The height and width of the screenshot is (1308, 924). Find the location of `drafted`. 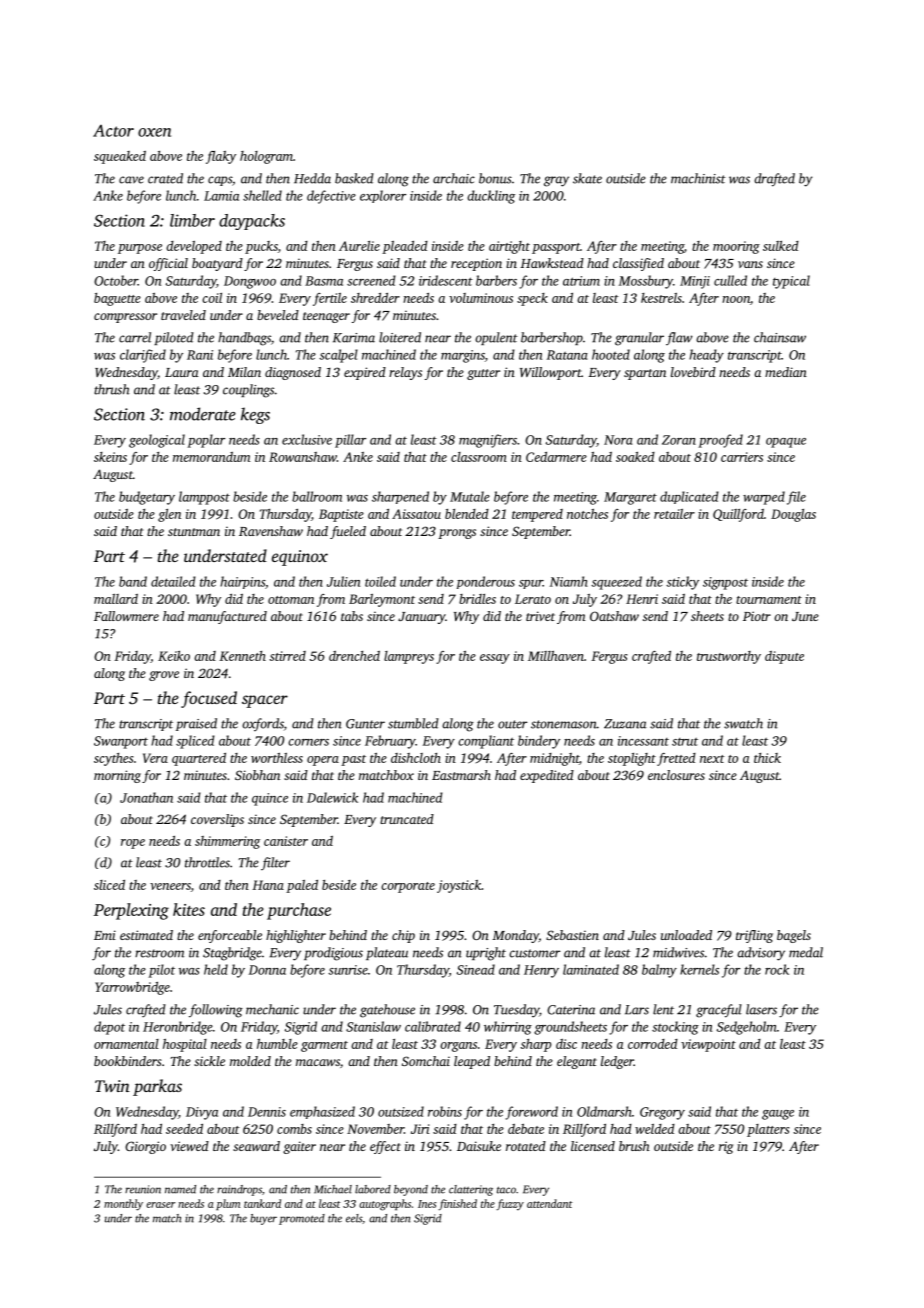

drafted is located at coordinates (774, 180).
